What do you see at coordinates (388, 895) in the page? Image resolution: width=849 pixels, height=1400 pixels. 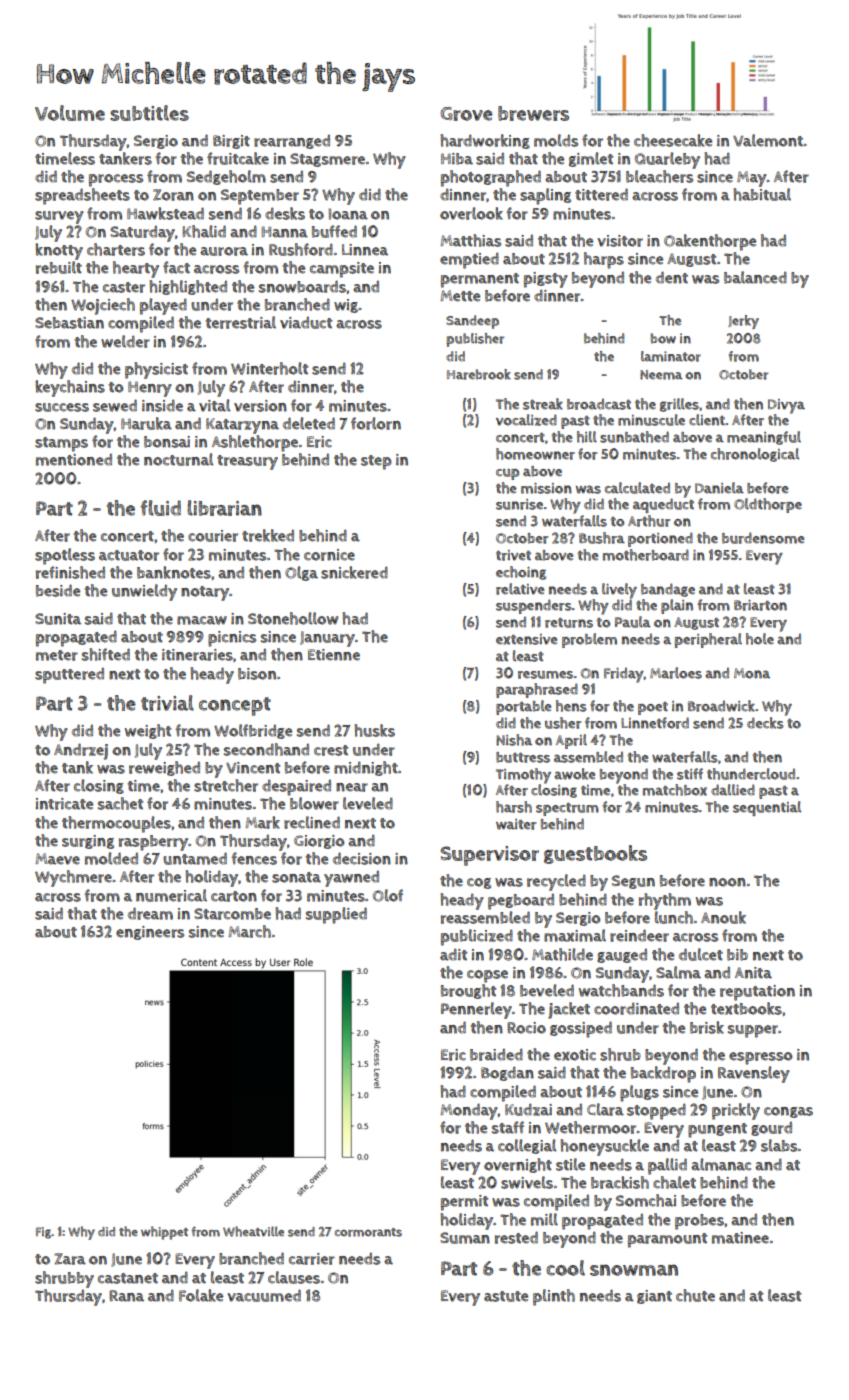 I see `Olof` at bounding box center [388, 895].
